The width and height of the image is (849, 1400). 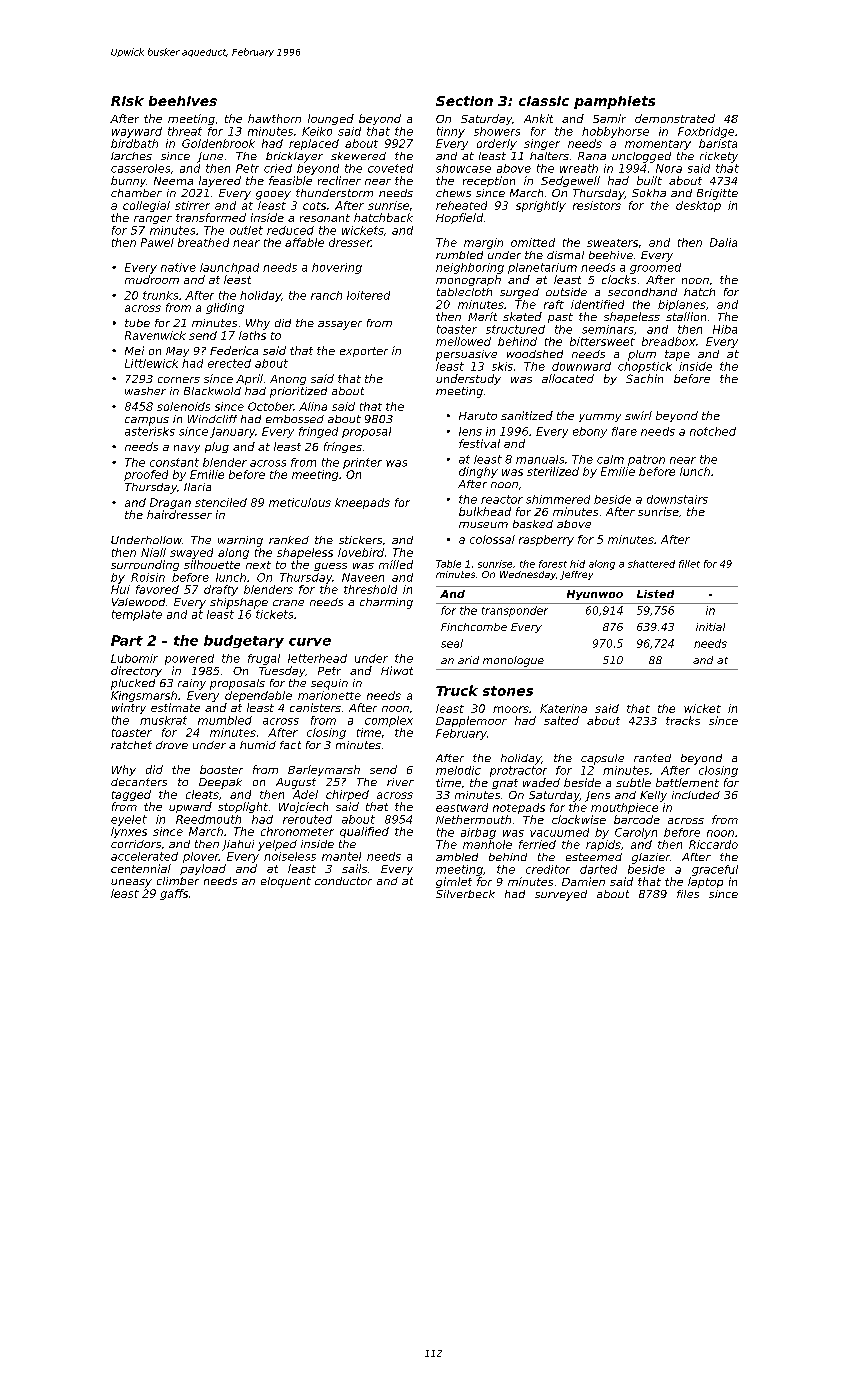 I want to click on warning, so click(x=240, y=541).
